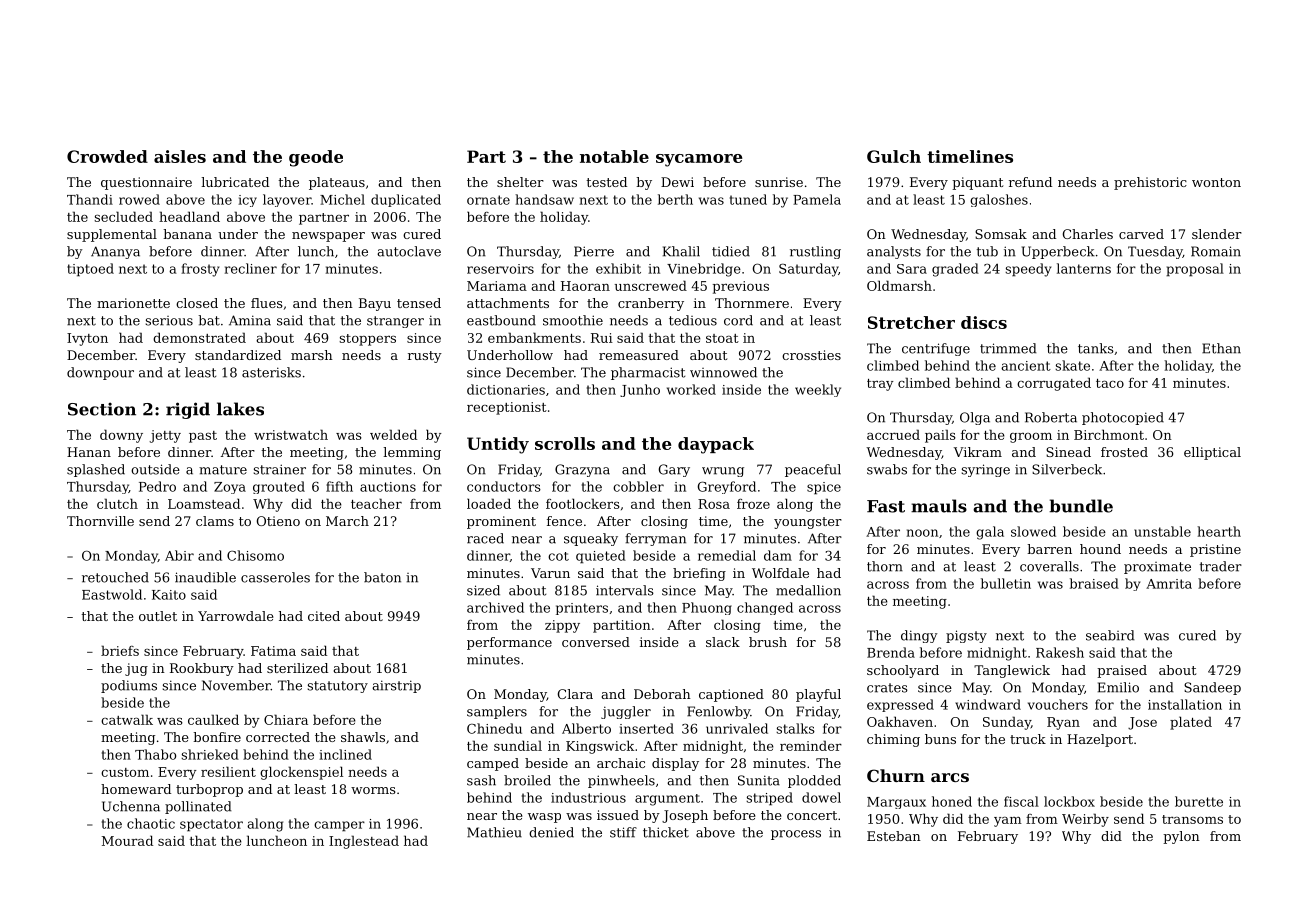  What do you see at coordinates (169, 321) in the document?
I see `serious` at bounding box center [169, 321].
